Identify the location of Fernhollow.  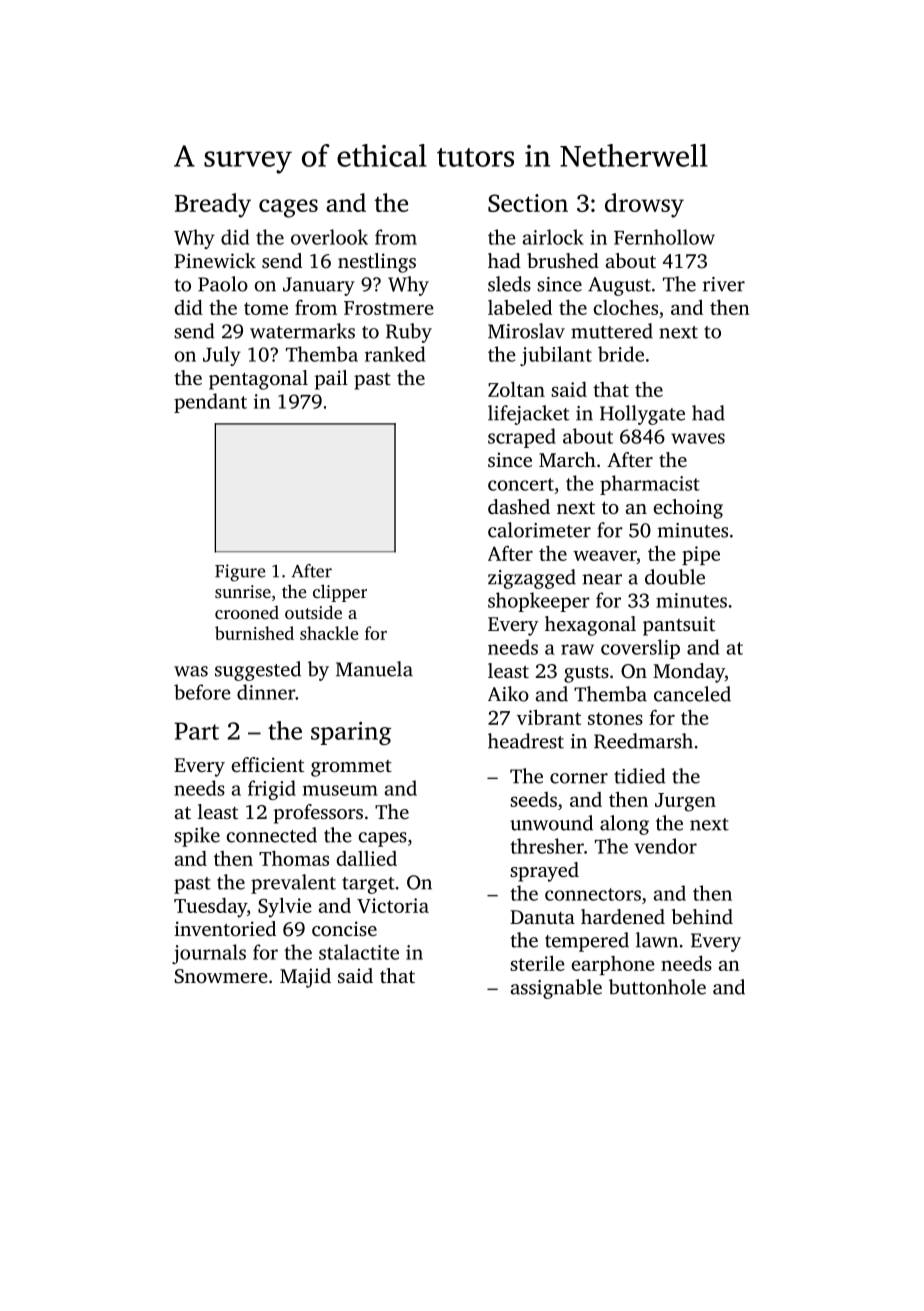
(664, 237).
